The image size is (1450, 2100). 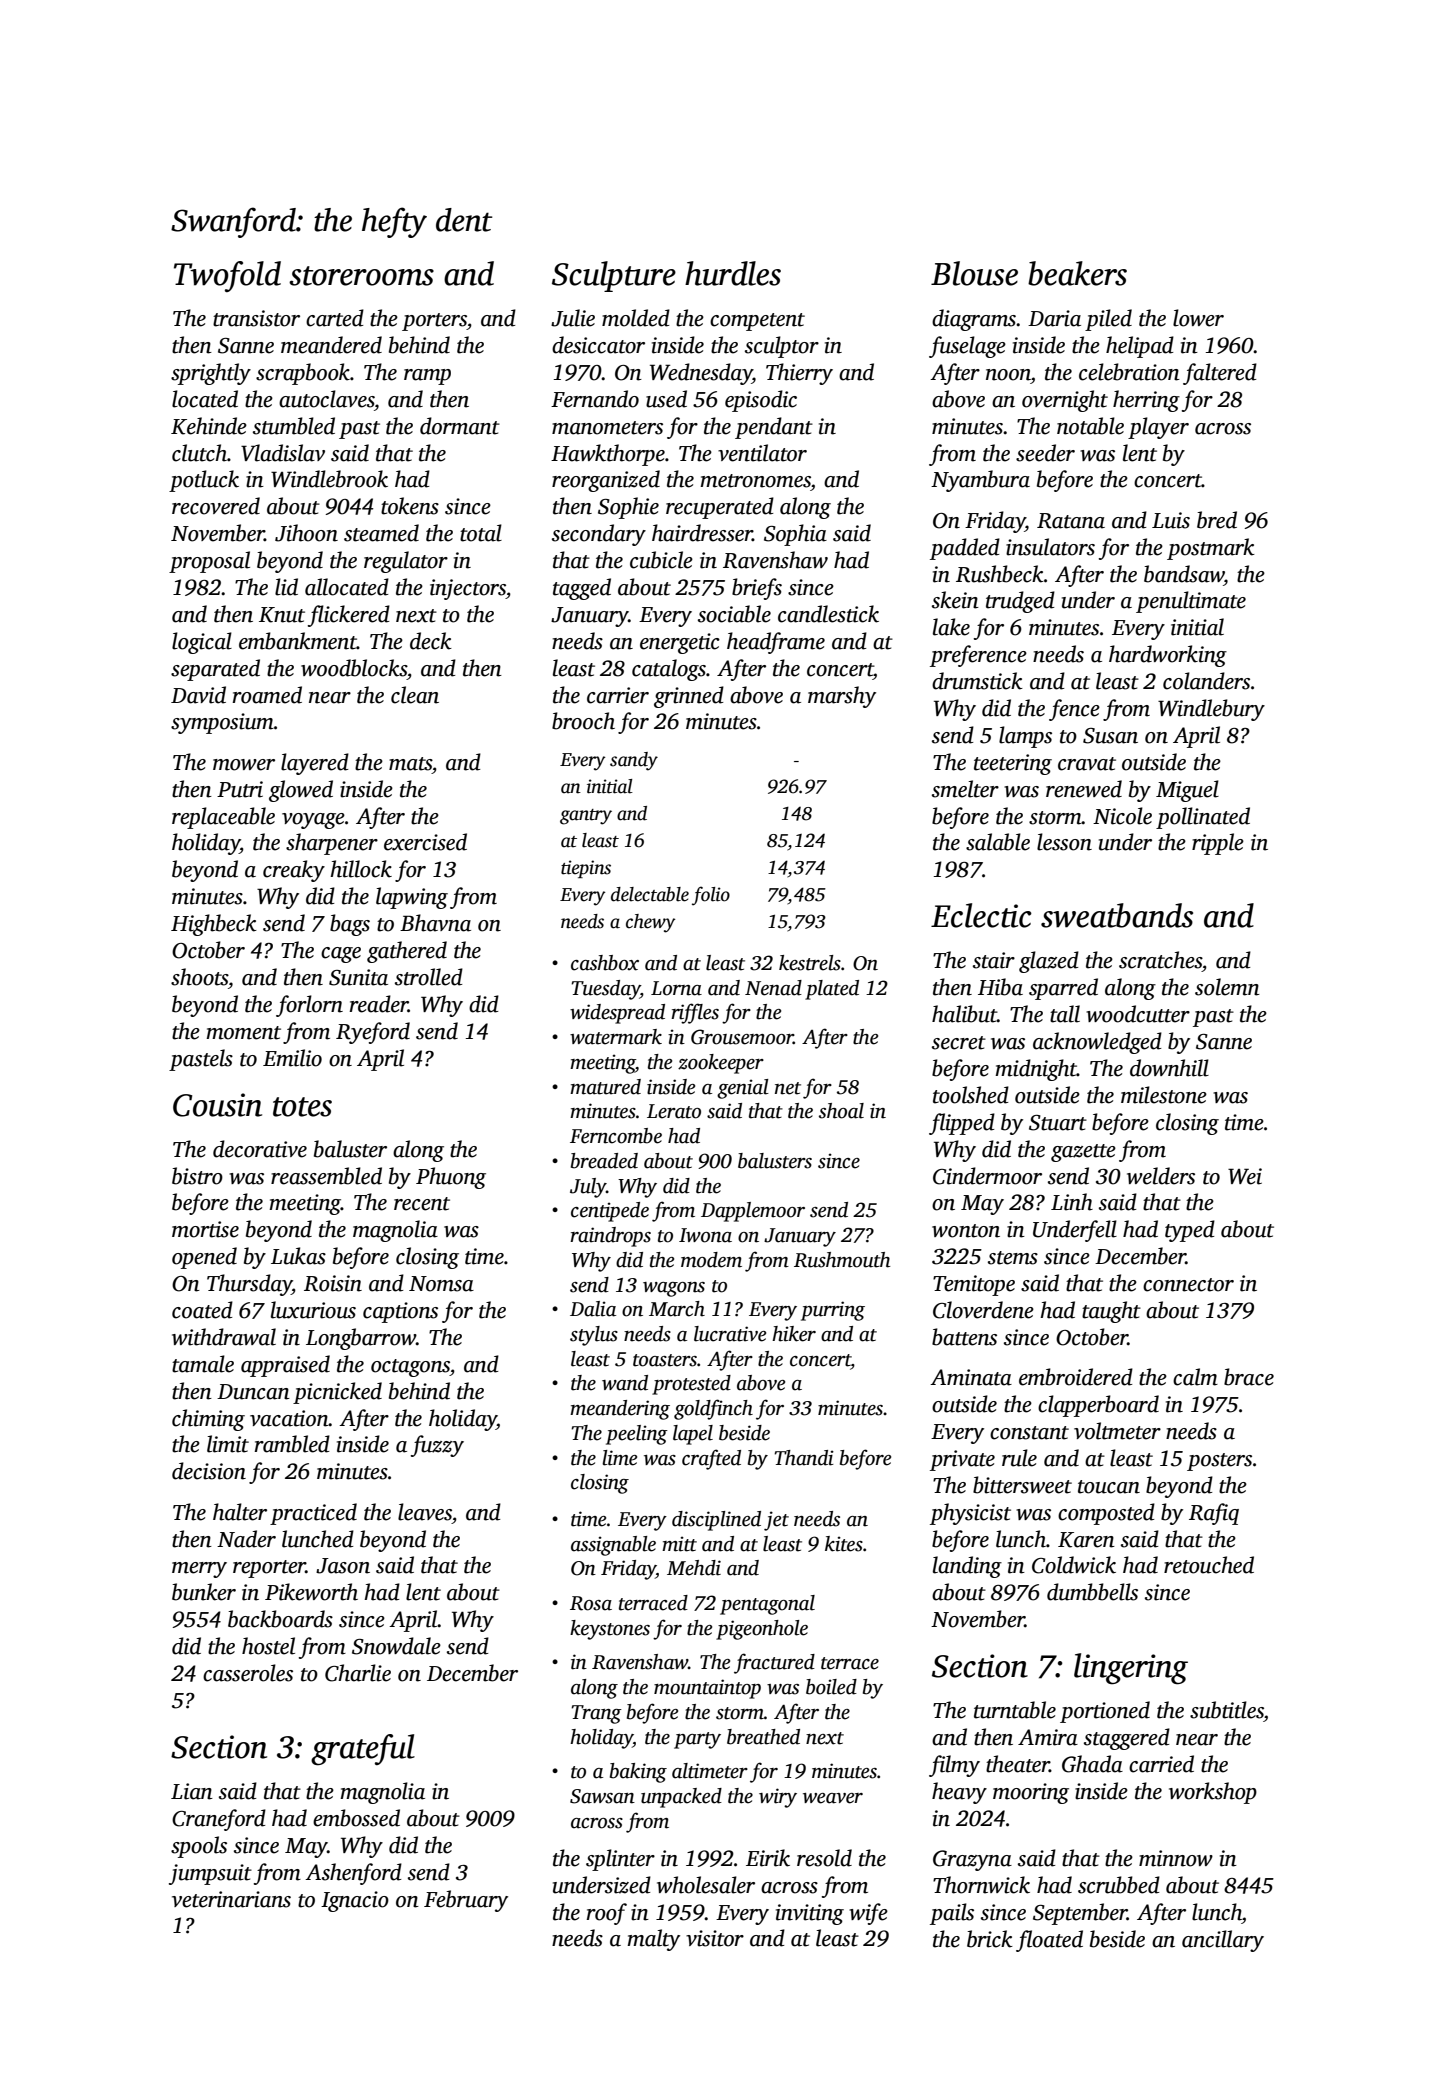 What do you see at coordinates (355, 1901) in the screenshot?
I see `Ignacio` at bounding box center [355, 1901].
